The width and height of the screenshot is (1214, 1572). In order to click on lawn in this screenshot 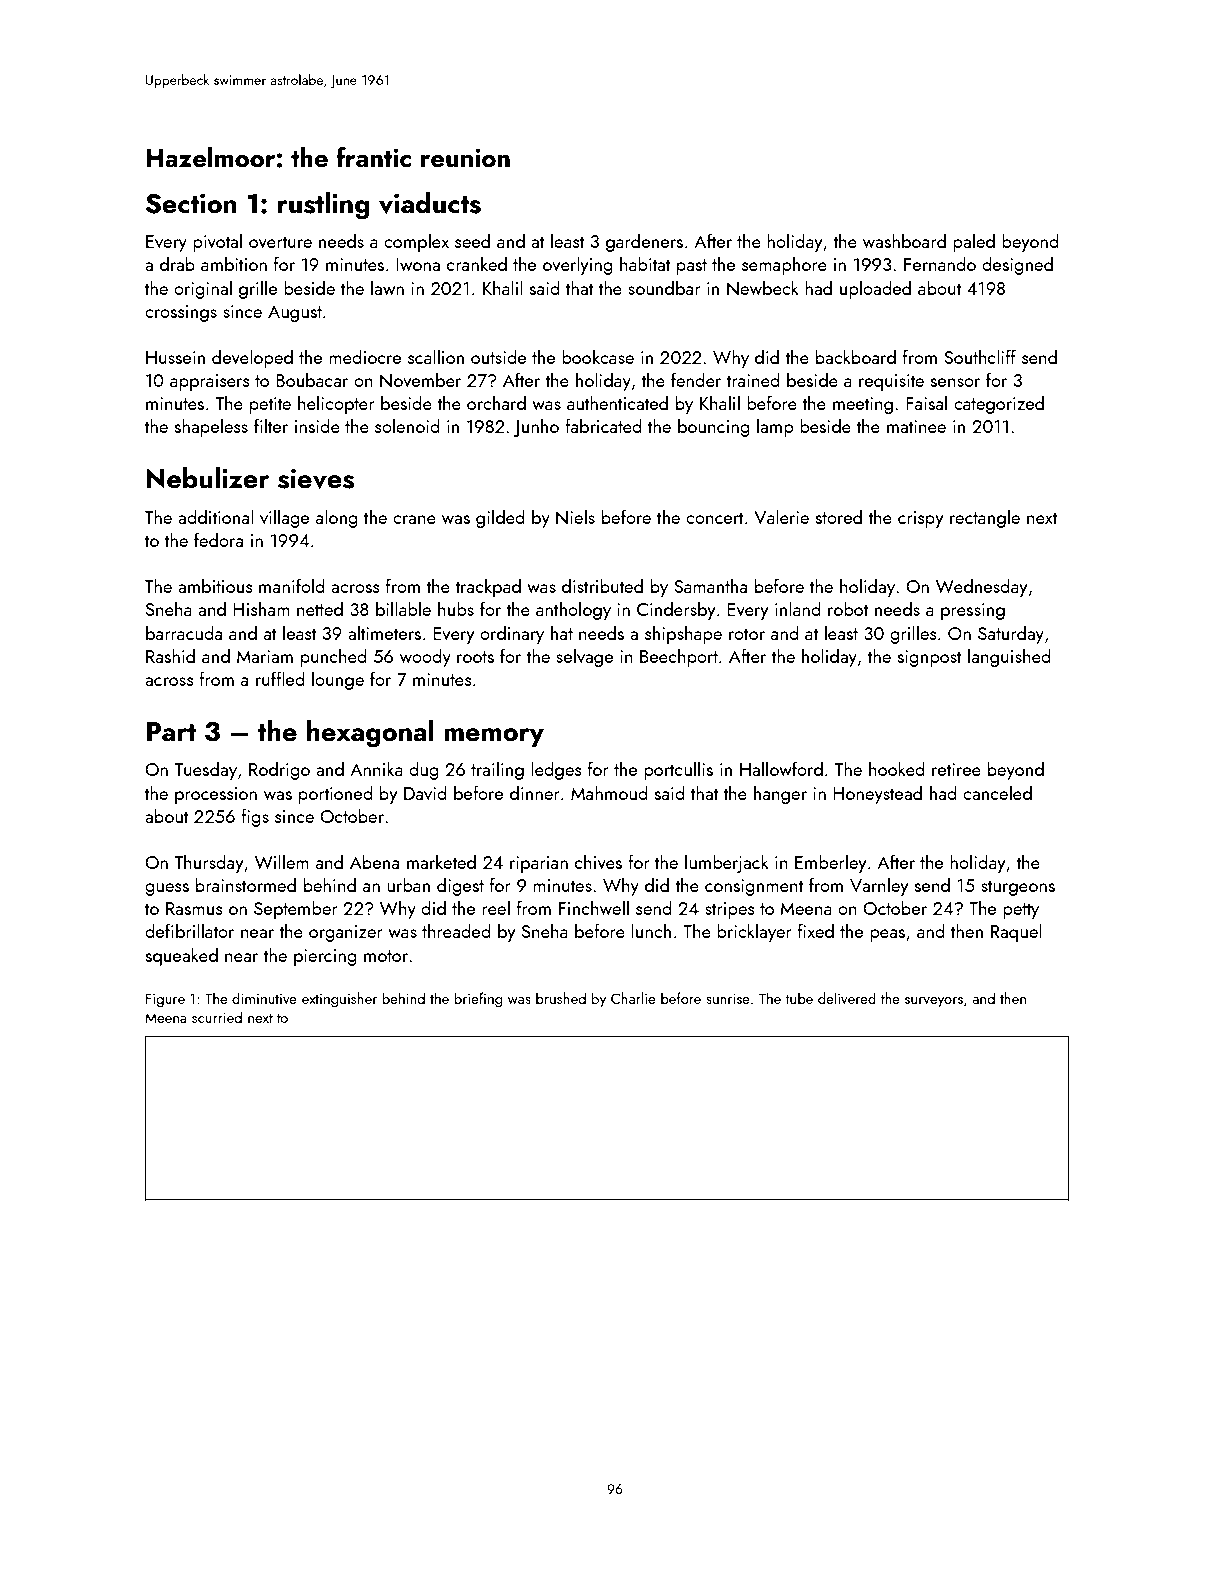, I will do `click(387, 287)`.
